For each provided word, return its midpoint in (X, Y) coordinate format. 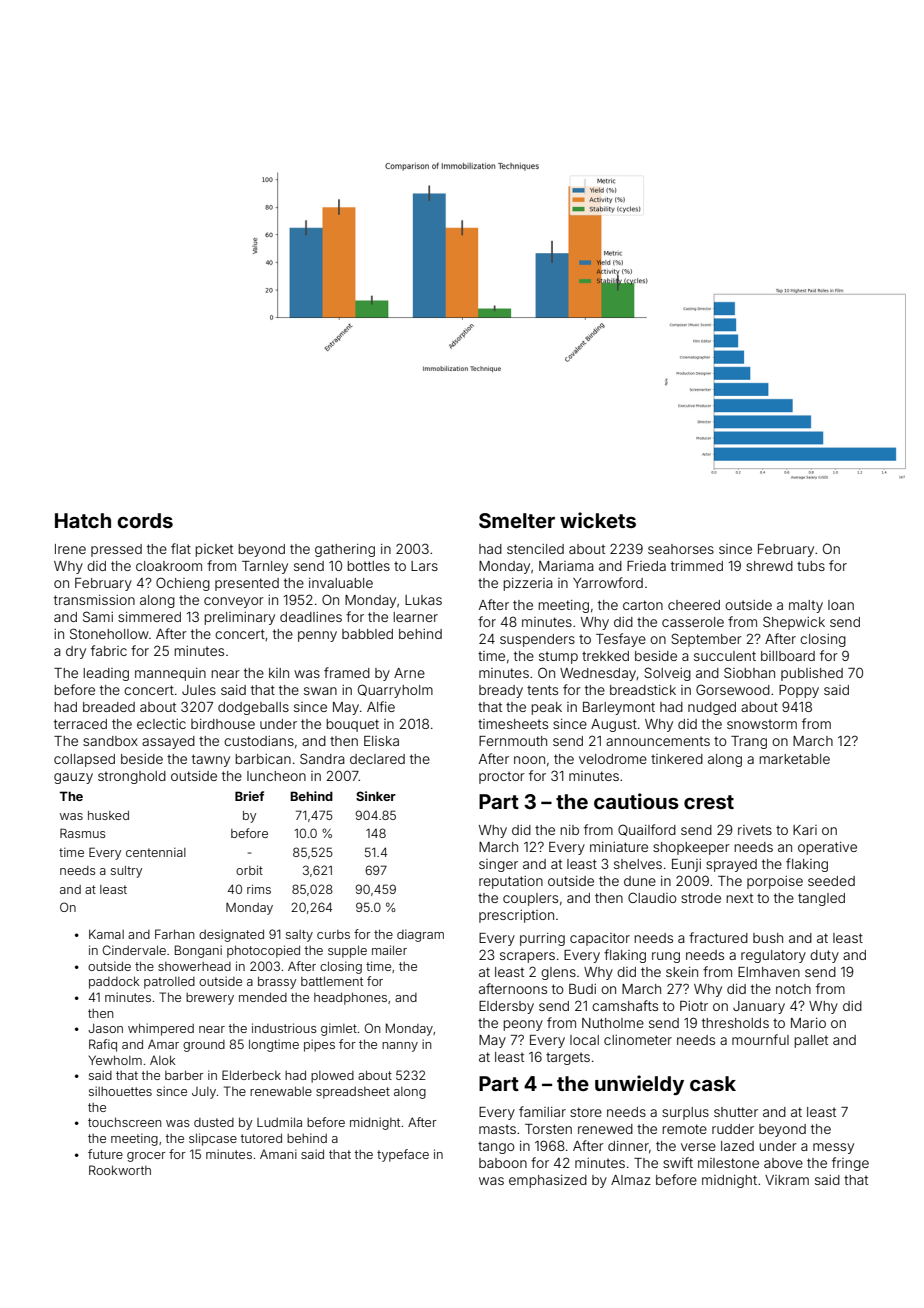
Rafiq (103, 1045)
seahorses (681, 549)
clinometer (638, 1040)
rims (259, 889)
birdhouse (223, 724)
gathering (345, 550)
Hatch (83, 520)
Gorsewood (733, 689)
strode (701, 898)
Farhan (175, 934)
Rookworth (120, 1170)
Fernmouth (513, 741)
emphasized (548, 1181)
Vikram (787, 1180)
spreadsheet (353, 1093)
